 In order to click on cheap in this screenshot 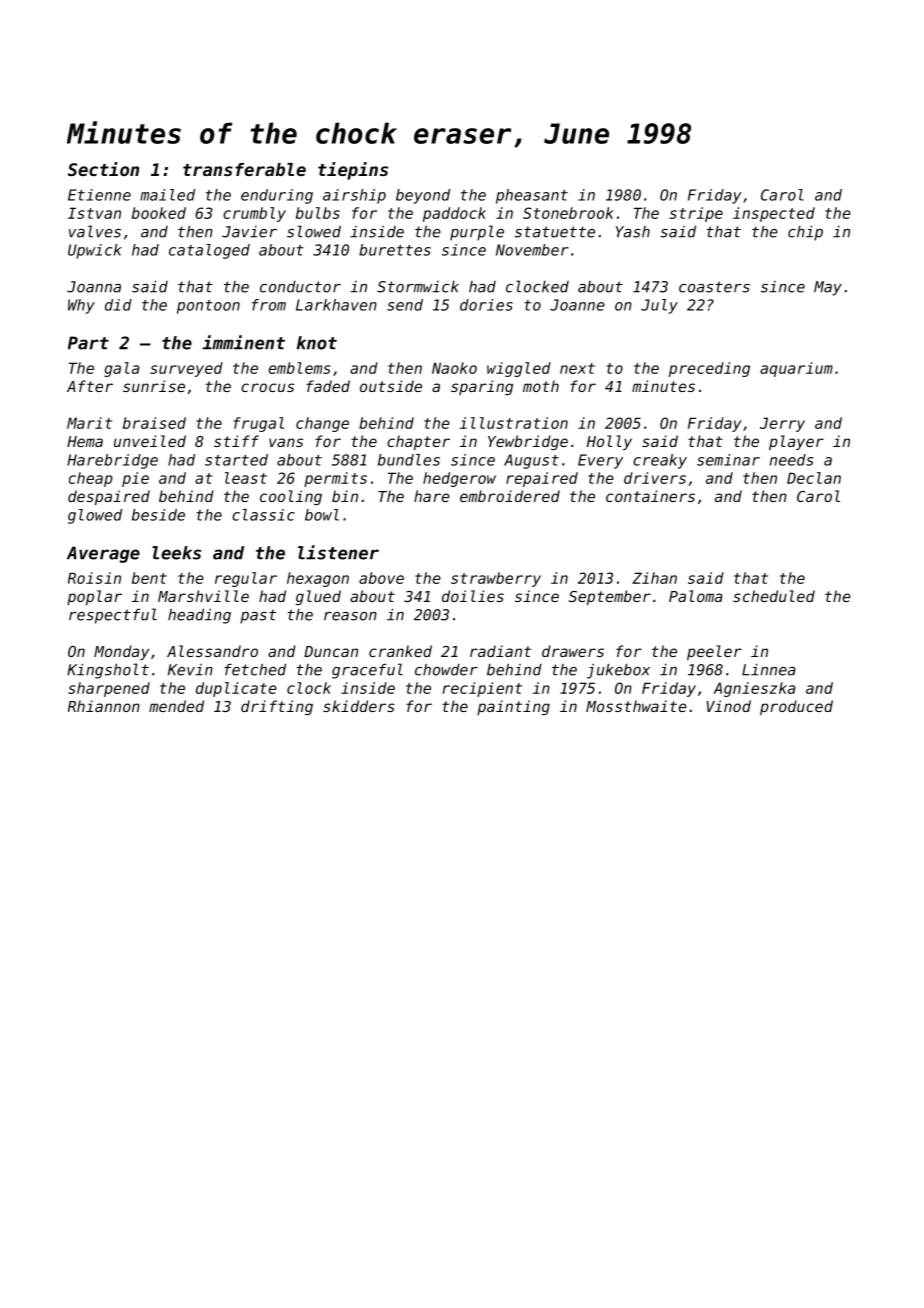, I will do `click(91, 479)`.
